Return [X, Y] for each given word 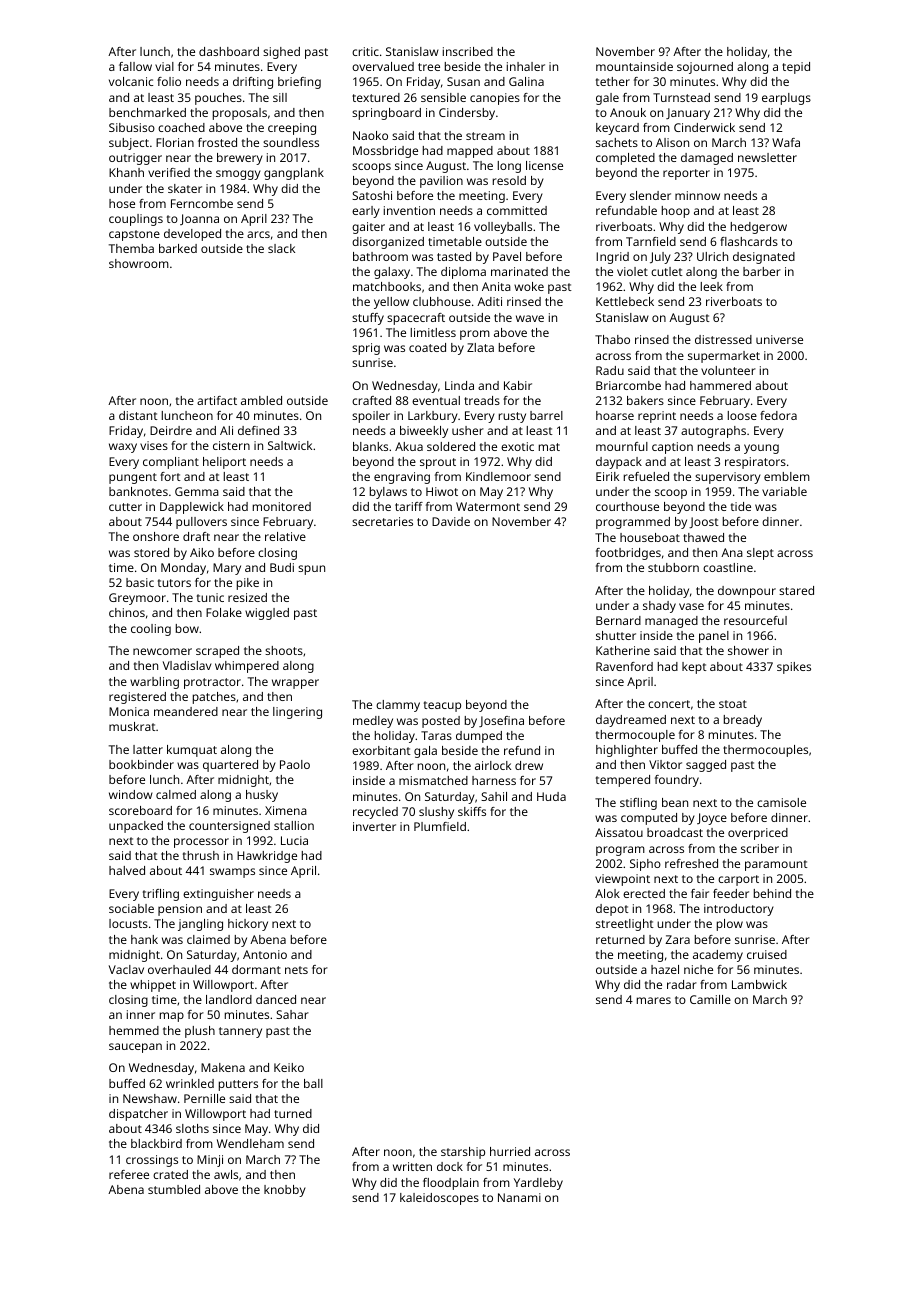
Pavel [507, 256]
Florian [175, 142]
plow [730, 925]
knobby [285, 1191]
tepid [796, 68]
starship [463, 1153]
